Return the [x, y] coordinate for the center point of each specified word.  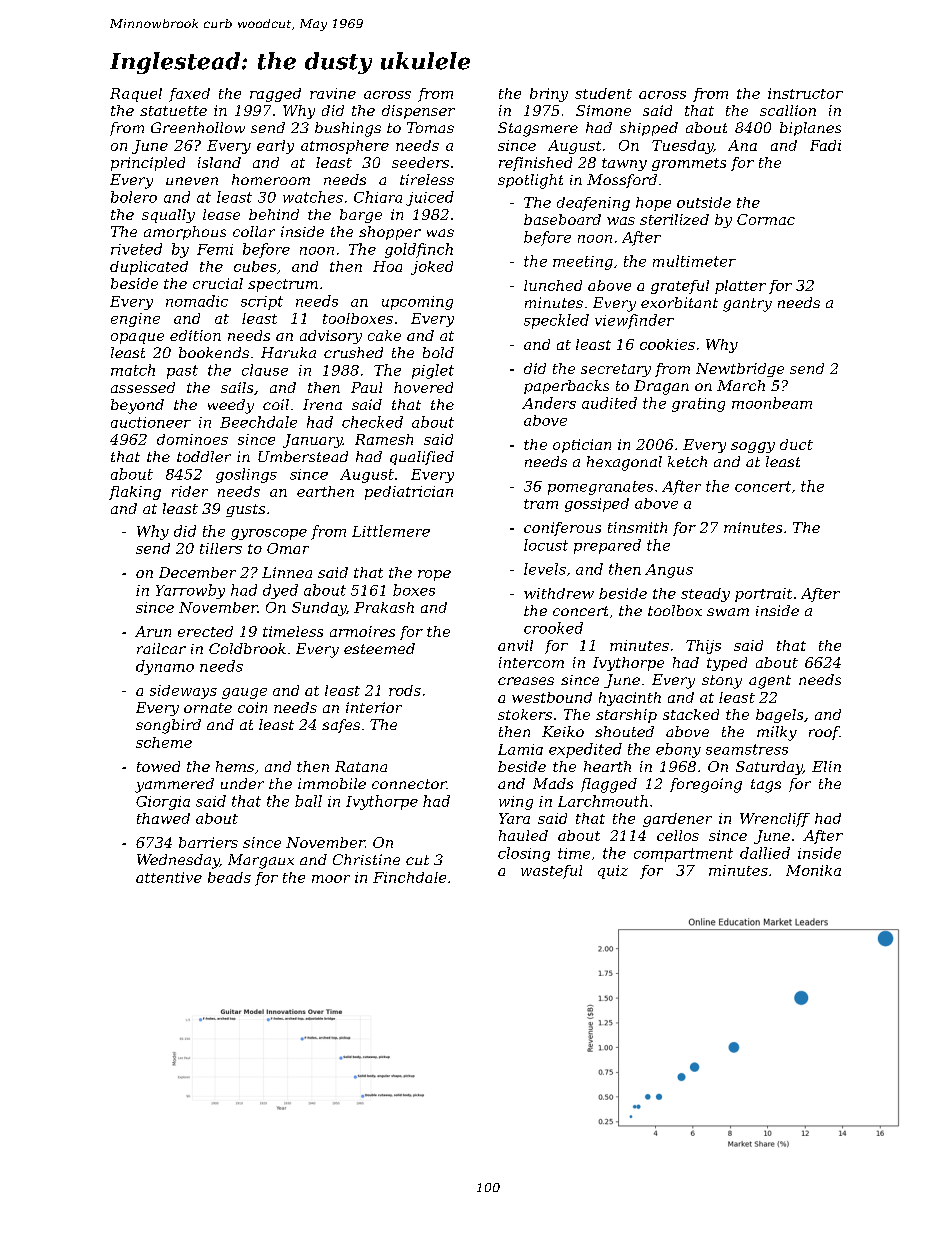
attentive [169, 877]
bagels [779, 716]
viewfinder [634, 321]
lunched [553, 285]
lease [221, 214]
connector [409, 784]
